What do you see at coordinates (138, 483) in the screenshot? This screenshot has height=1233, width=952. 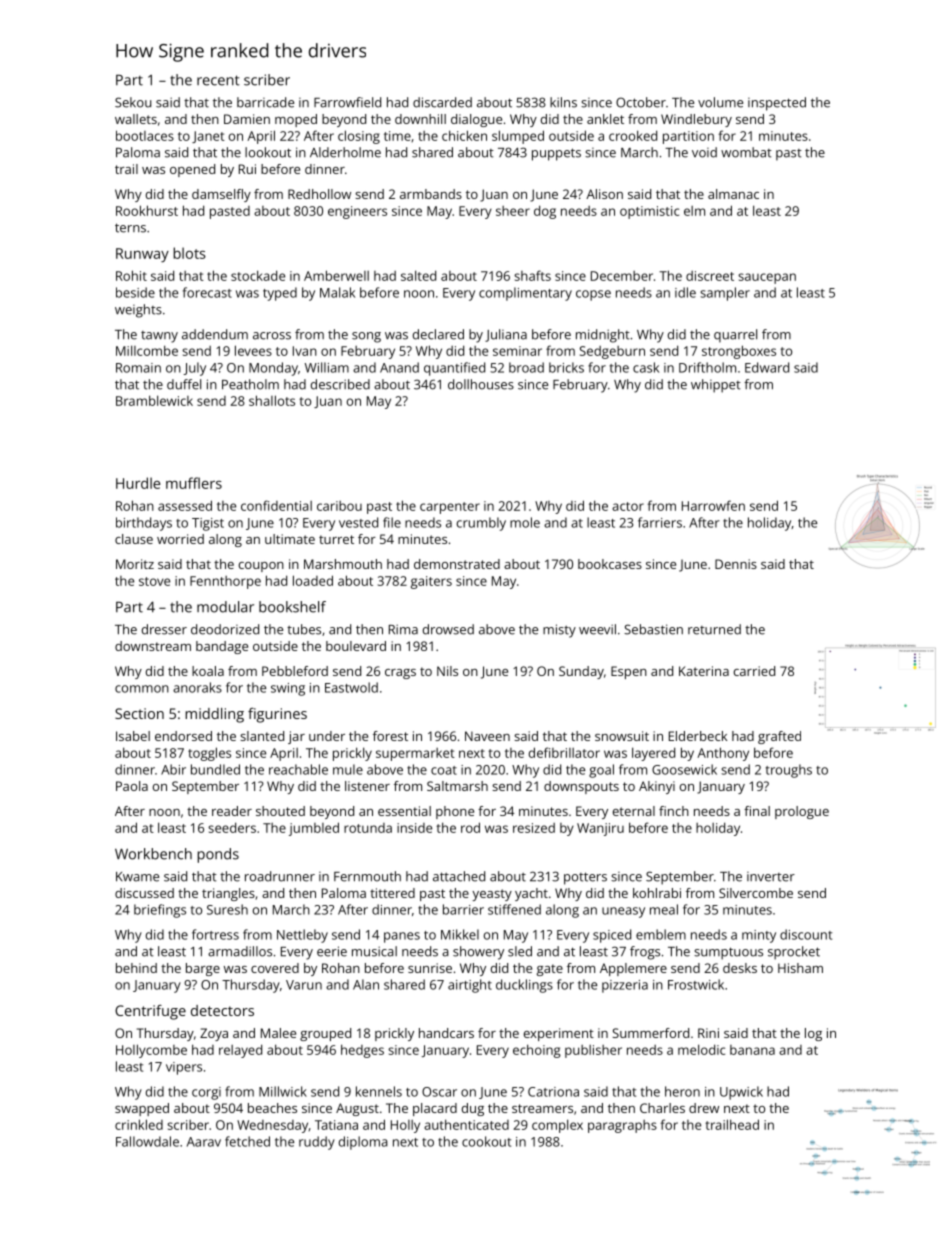 I see `Hurdle` at bounding box center [138, 483].
